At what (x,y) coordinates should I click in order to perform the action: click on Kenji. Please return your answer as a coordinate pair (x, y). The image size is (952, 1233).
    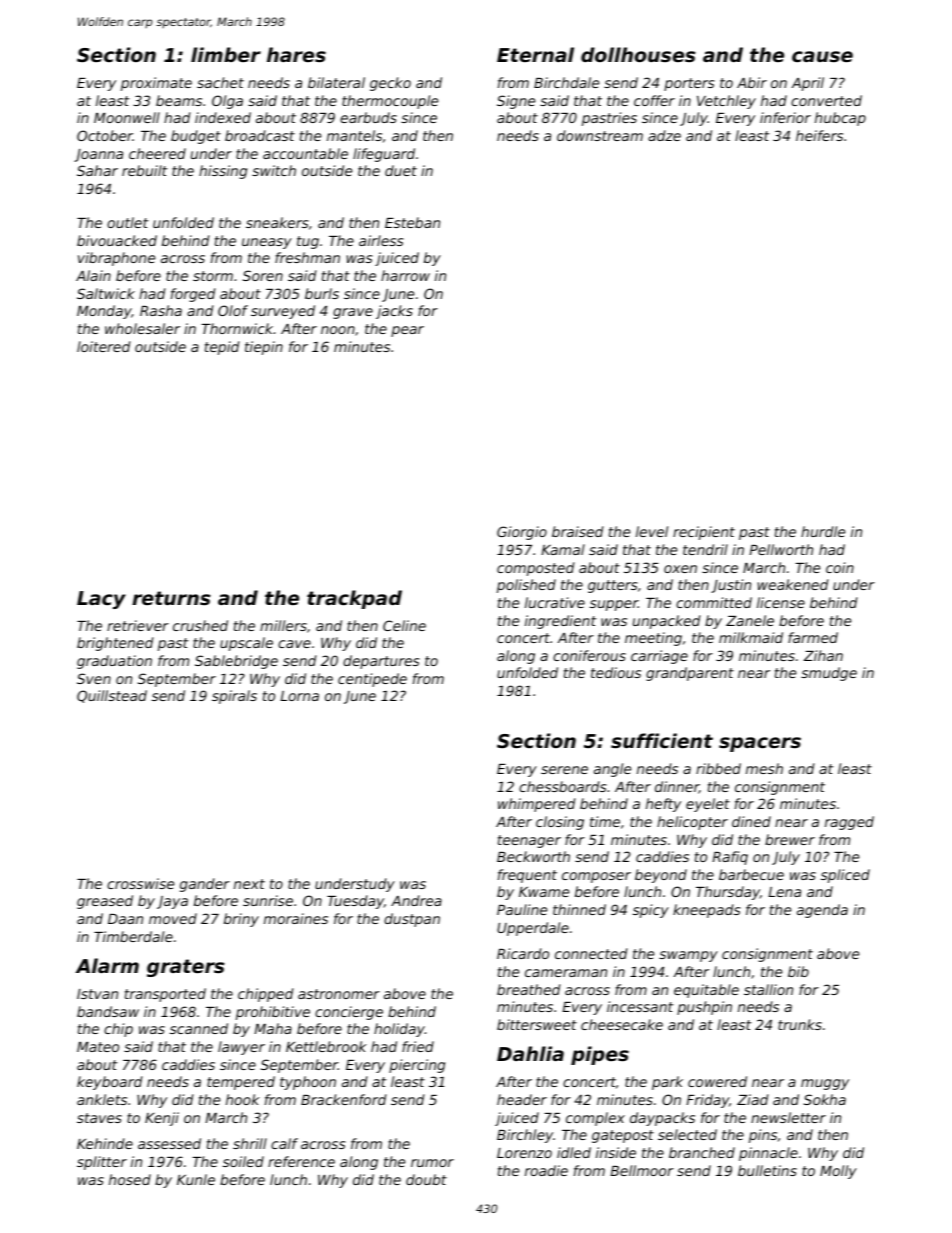
    Looking at the image, I should click on (162, 1119).
